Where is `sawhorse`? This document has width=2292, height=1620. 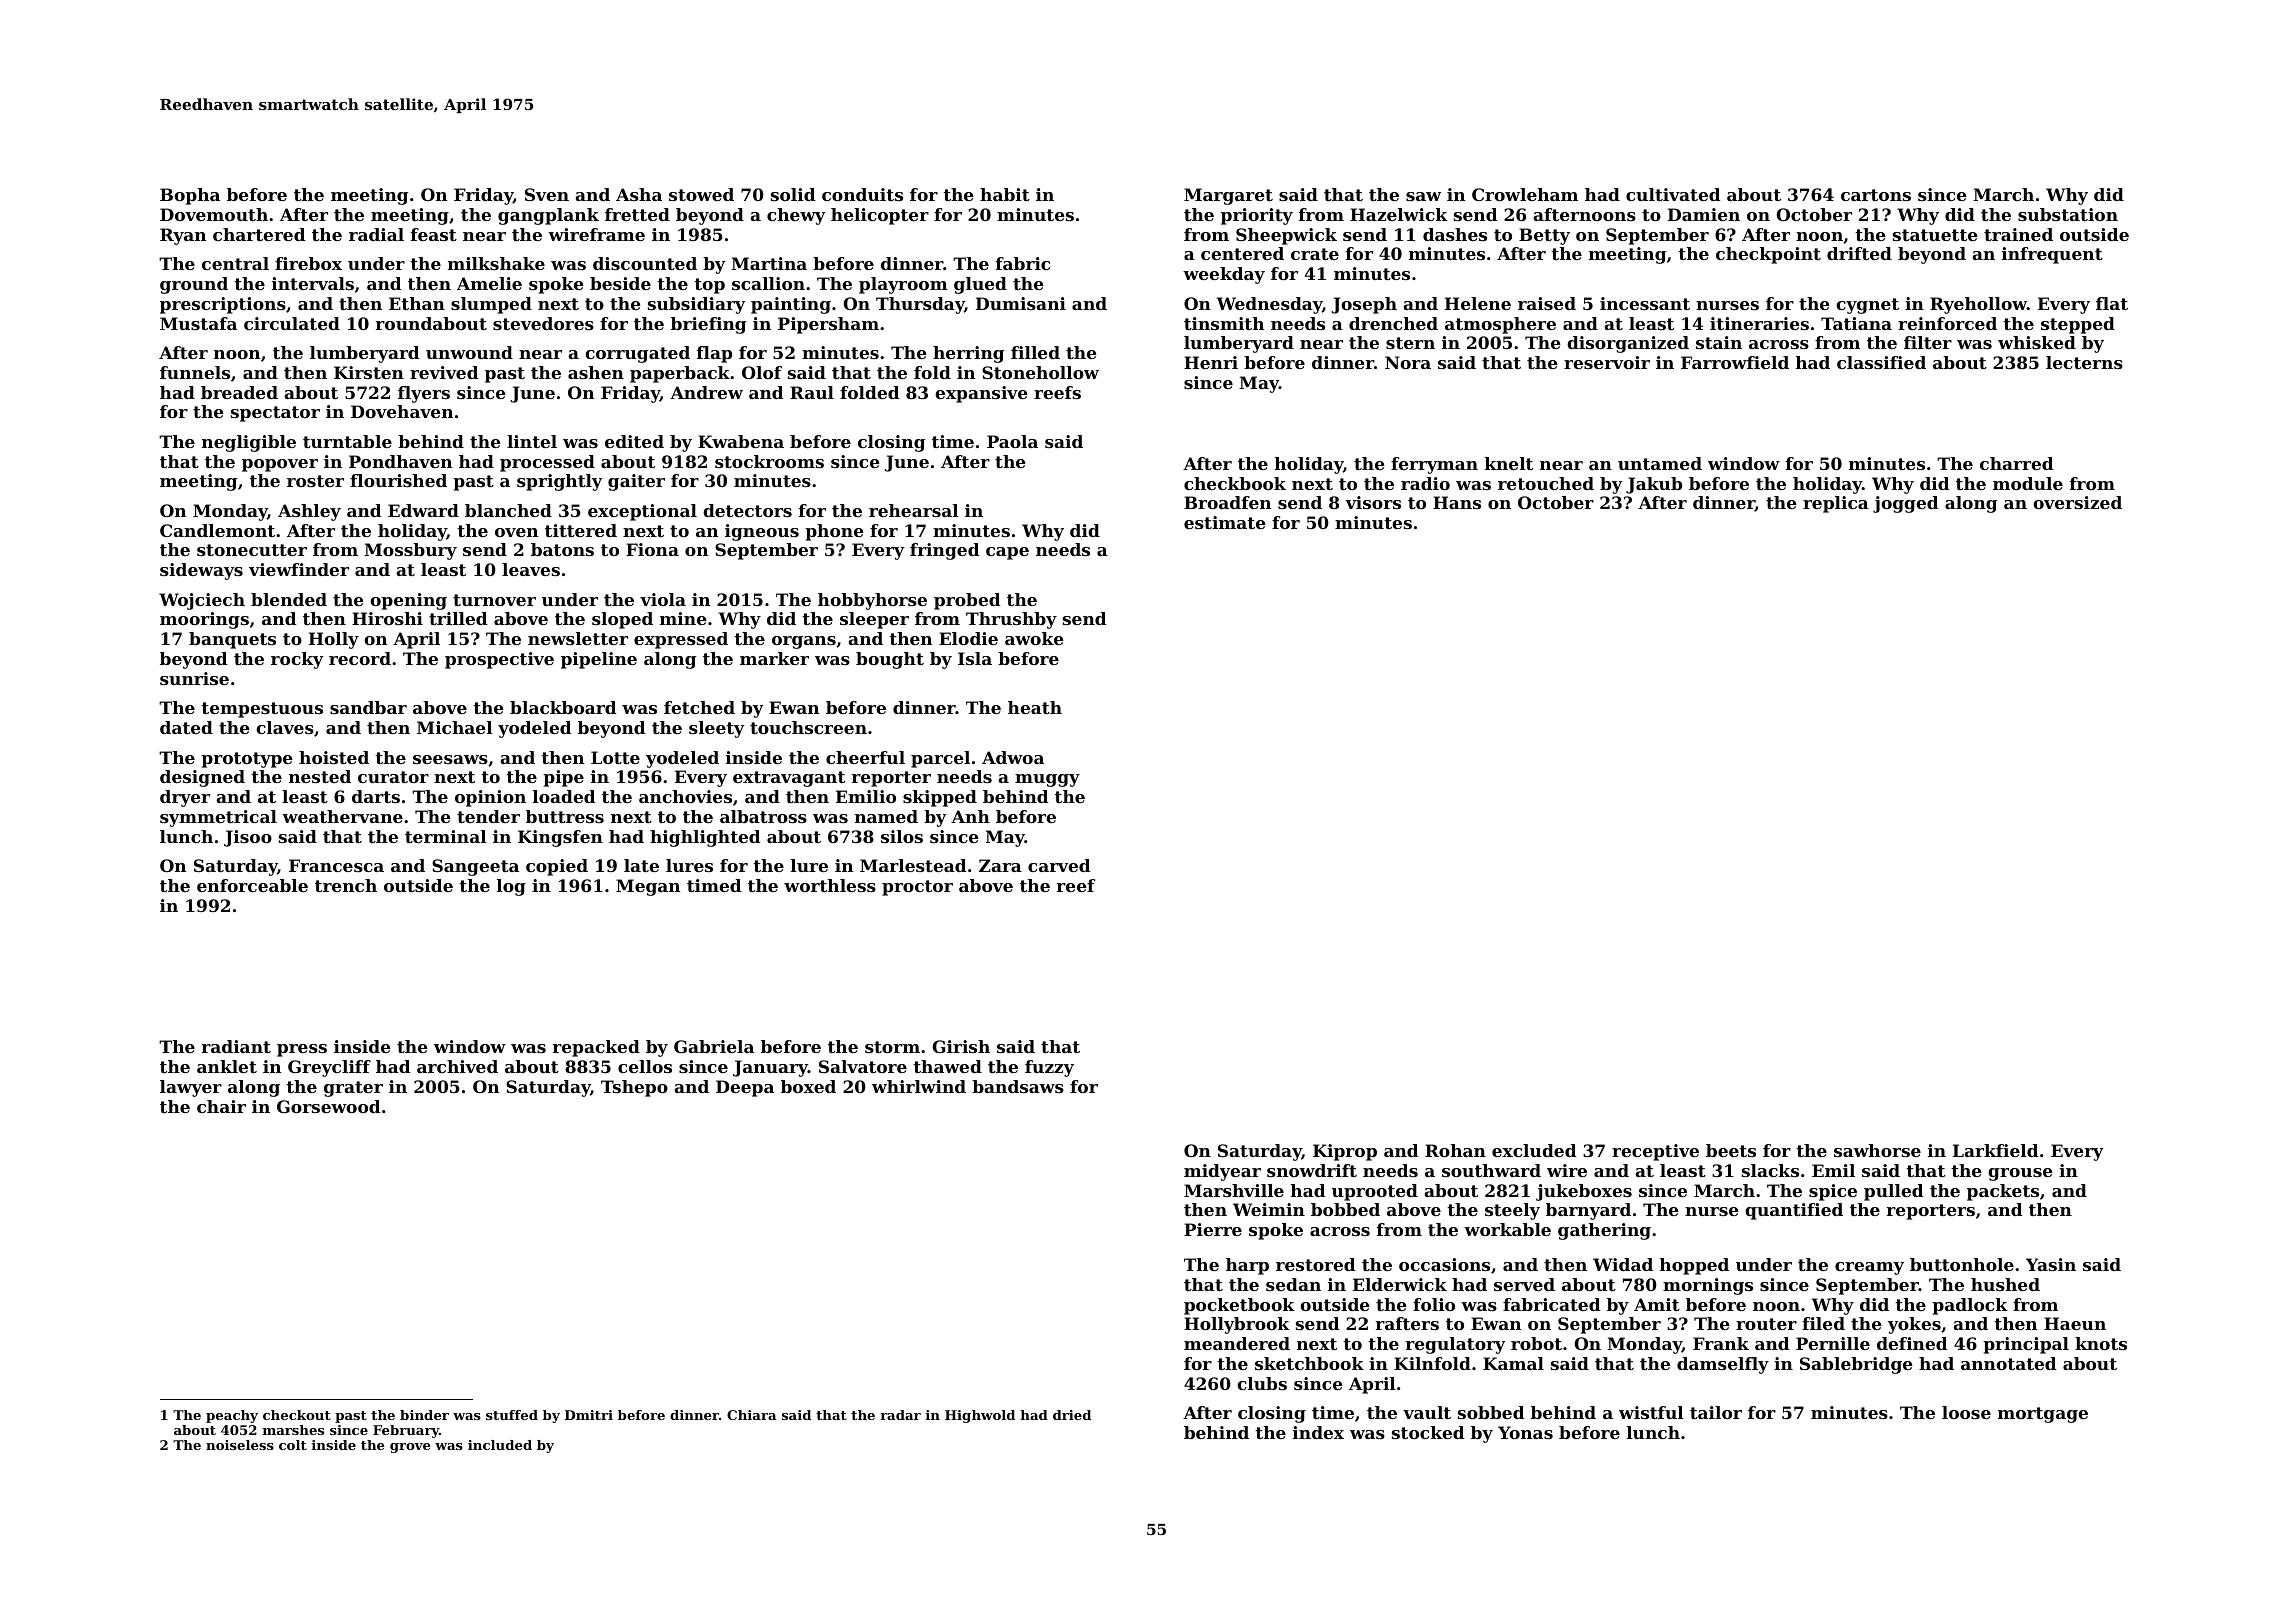 sawhorse is located at coordinates (1877, 1150).
